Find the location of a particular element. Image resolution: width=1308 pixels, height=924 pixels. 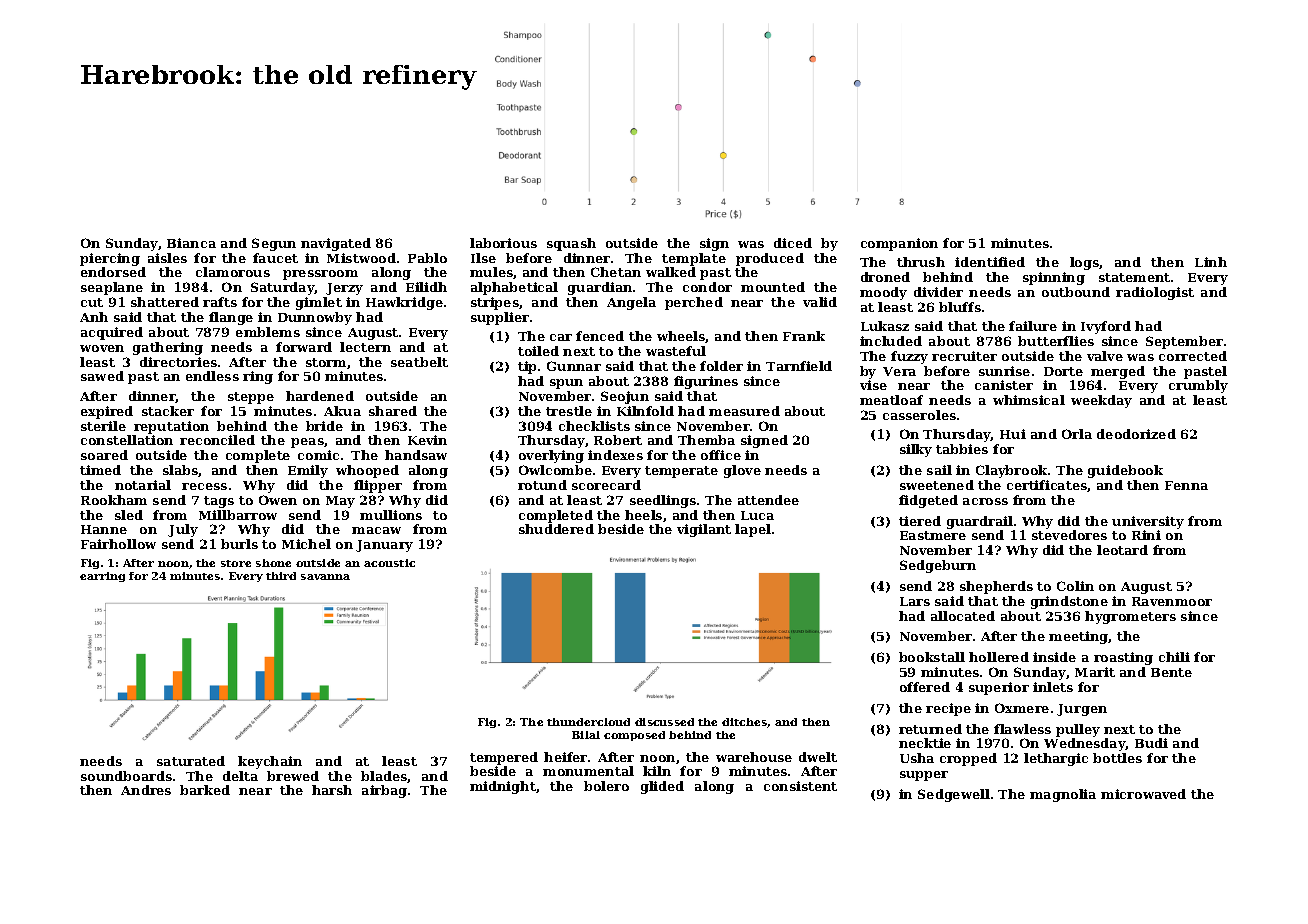

casseroles is located at coordinates (919, 415).
